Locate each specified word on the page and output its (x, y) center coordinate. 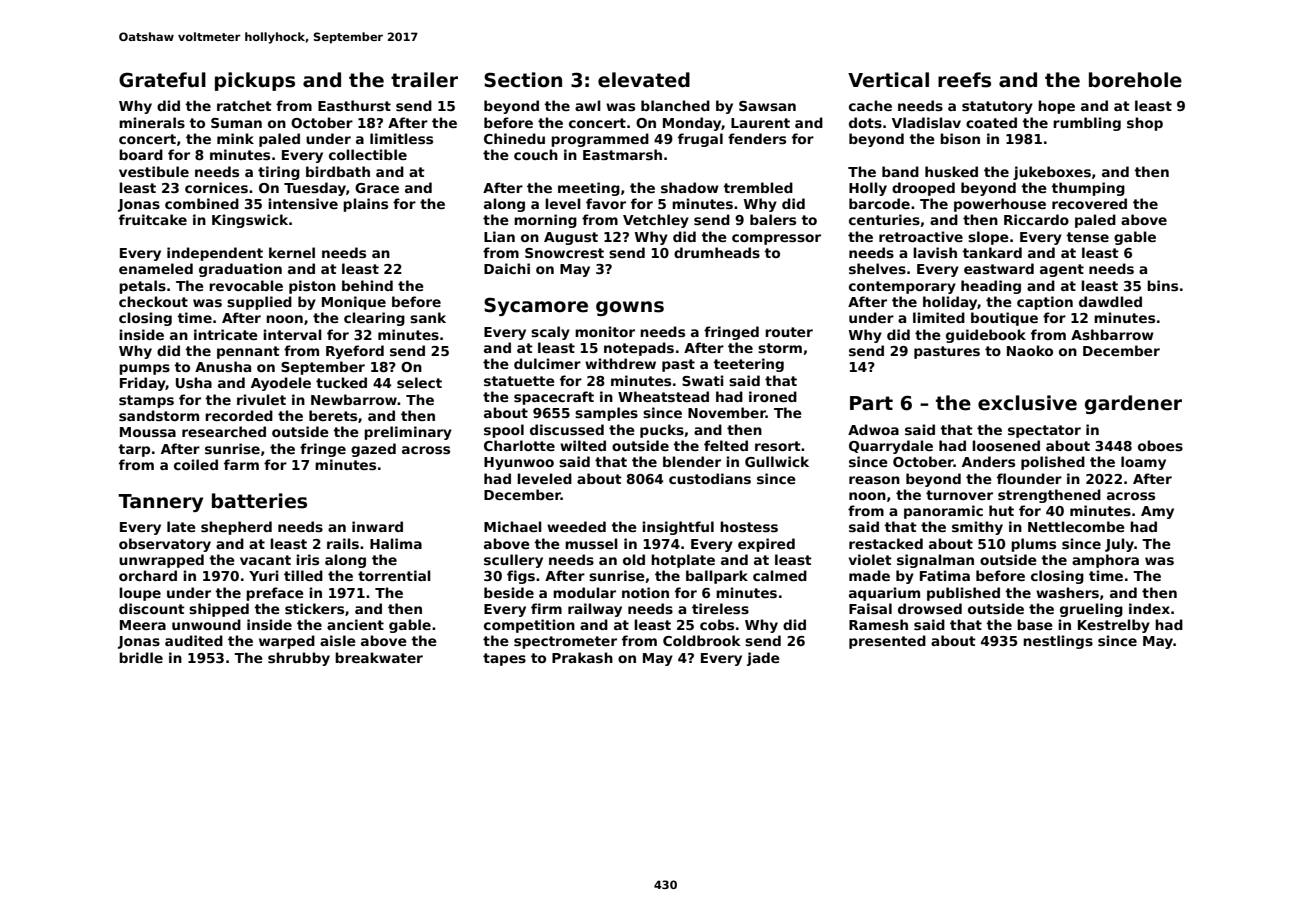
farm (241, 464)
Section (523, 80)
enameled (156, 268)
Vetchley (656, 221)
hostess (749, 526)
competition (529, 626)
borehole (1135, 80)
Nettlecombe (1076, 526)
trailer (424, 80)
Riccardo (1036, 219)
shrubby (299, 659)
